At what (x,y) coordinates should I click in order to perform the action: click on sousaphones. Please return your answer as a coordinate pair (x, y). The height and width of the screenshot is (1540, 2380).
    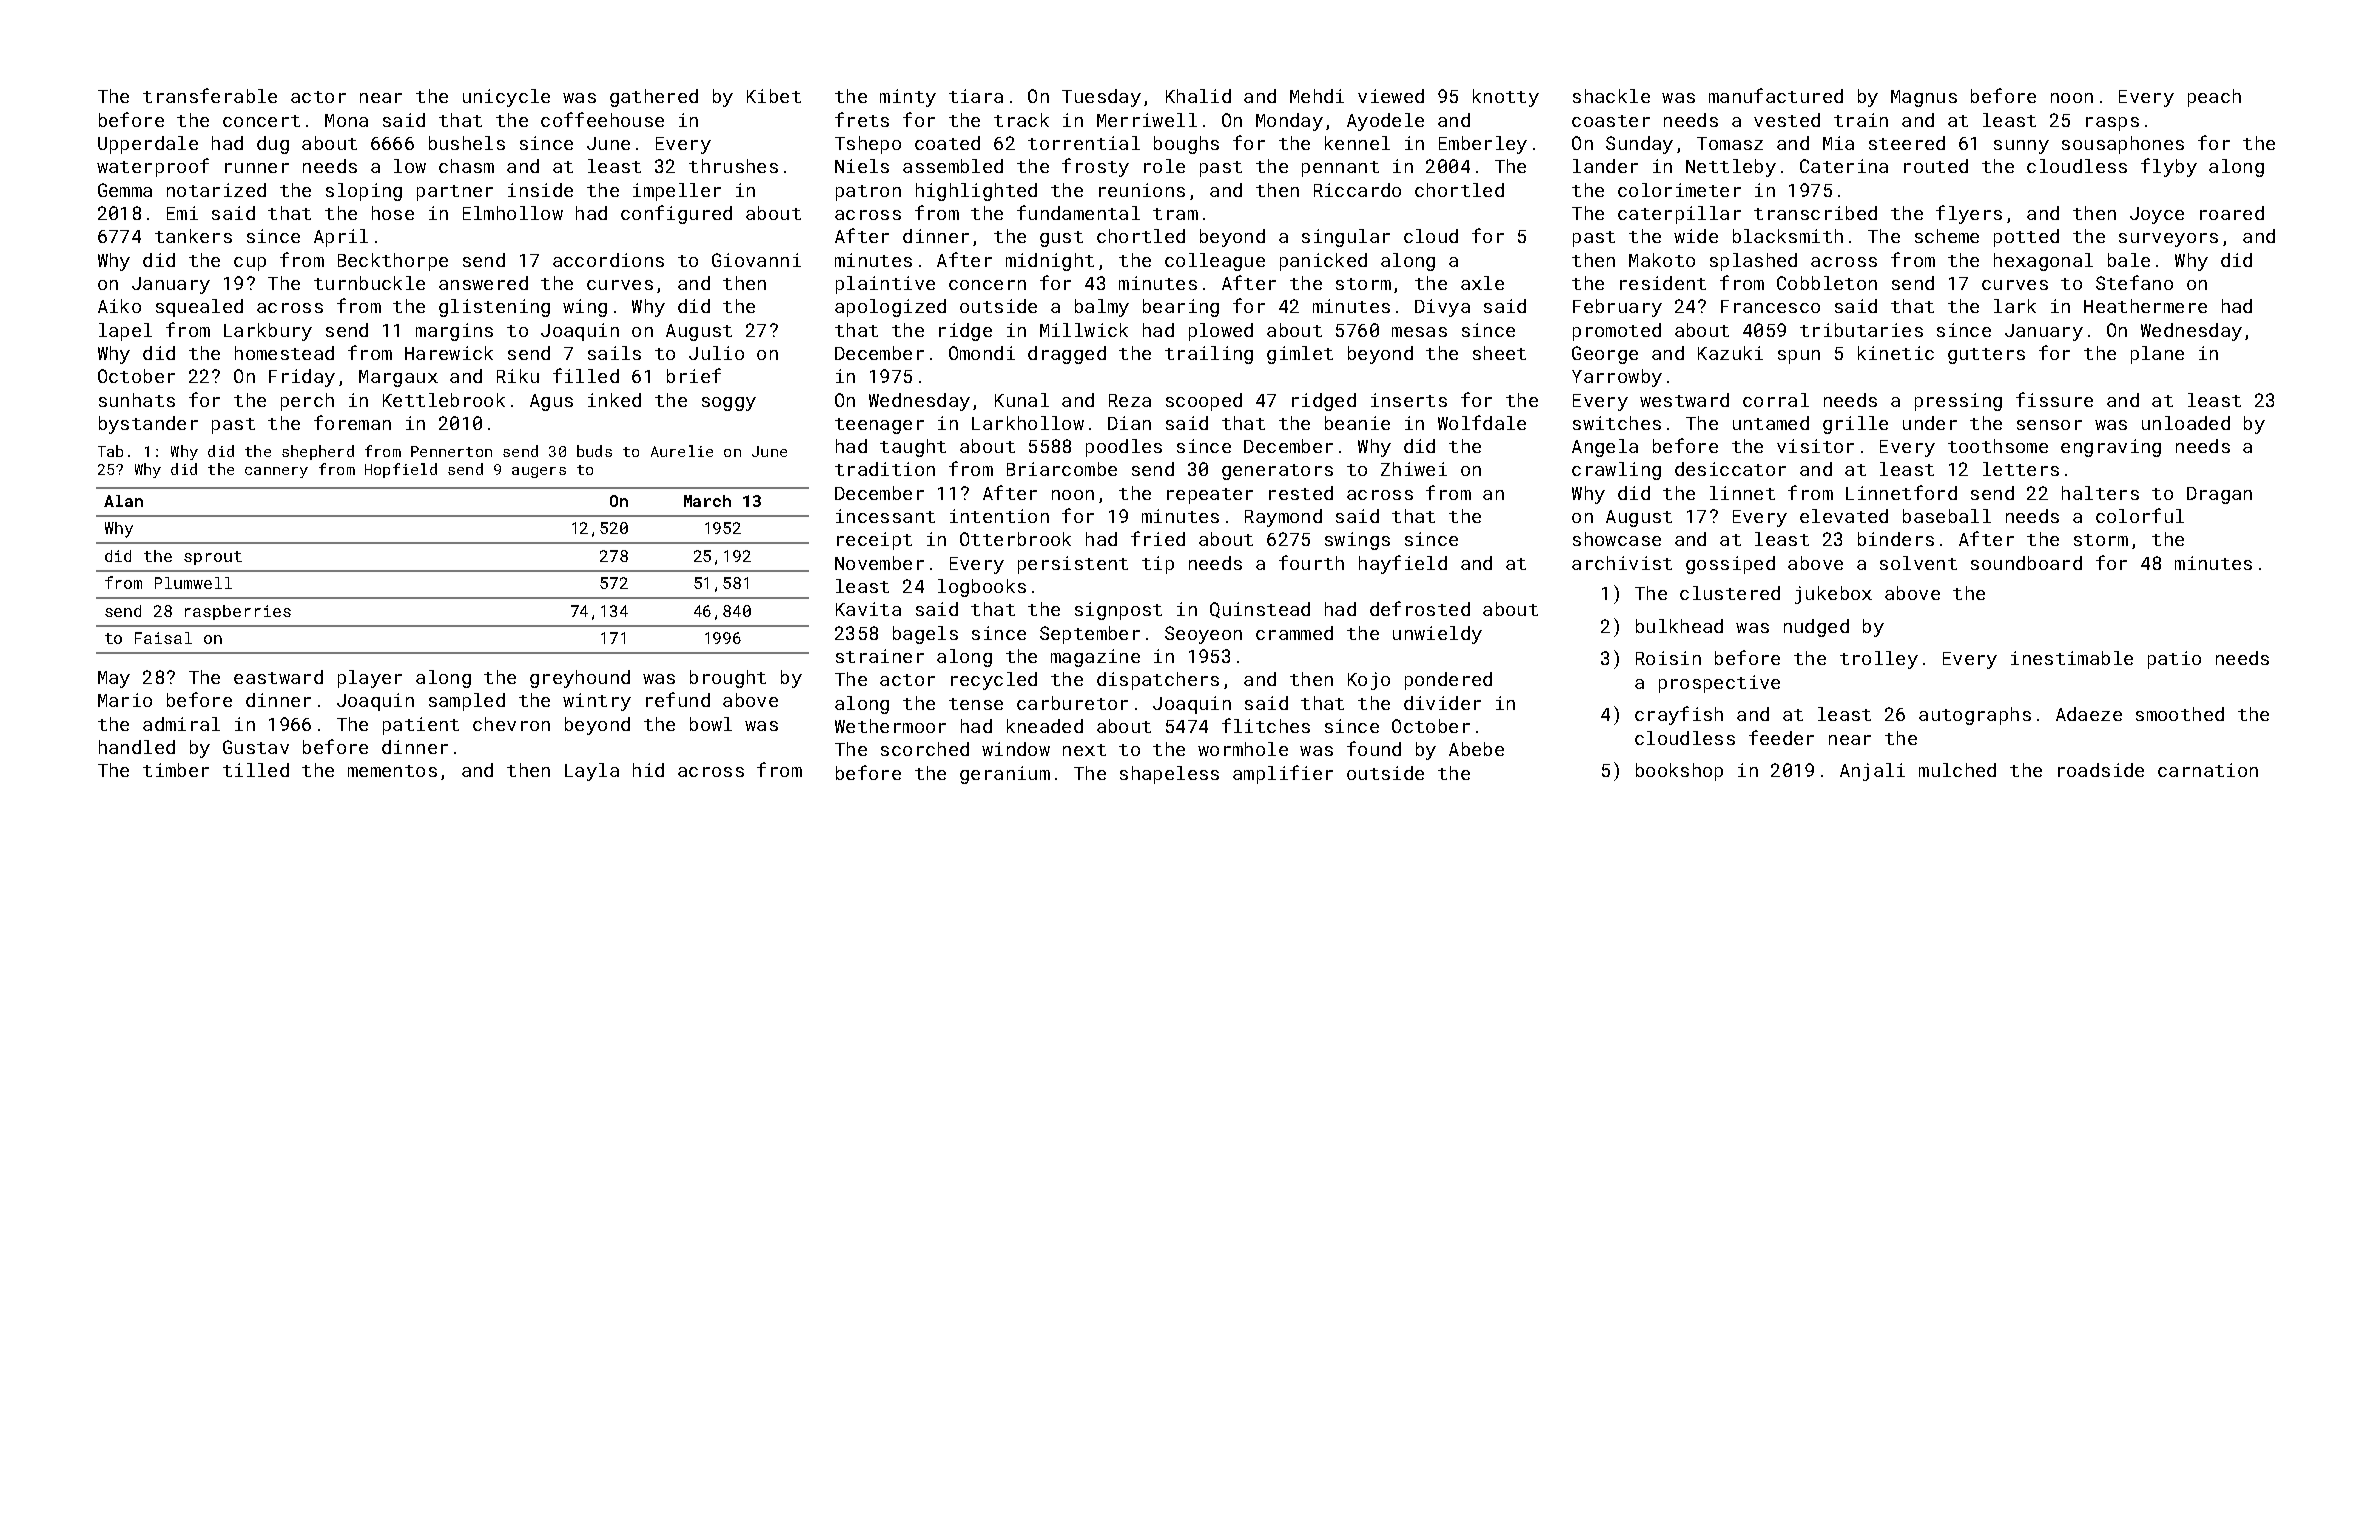
    Looking at the image, I should click on (2123, 145).
